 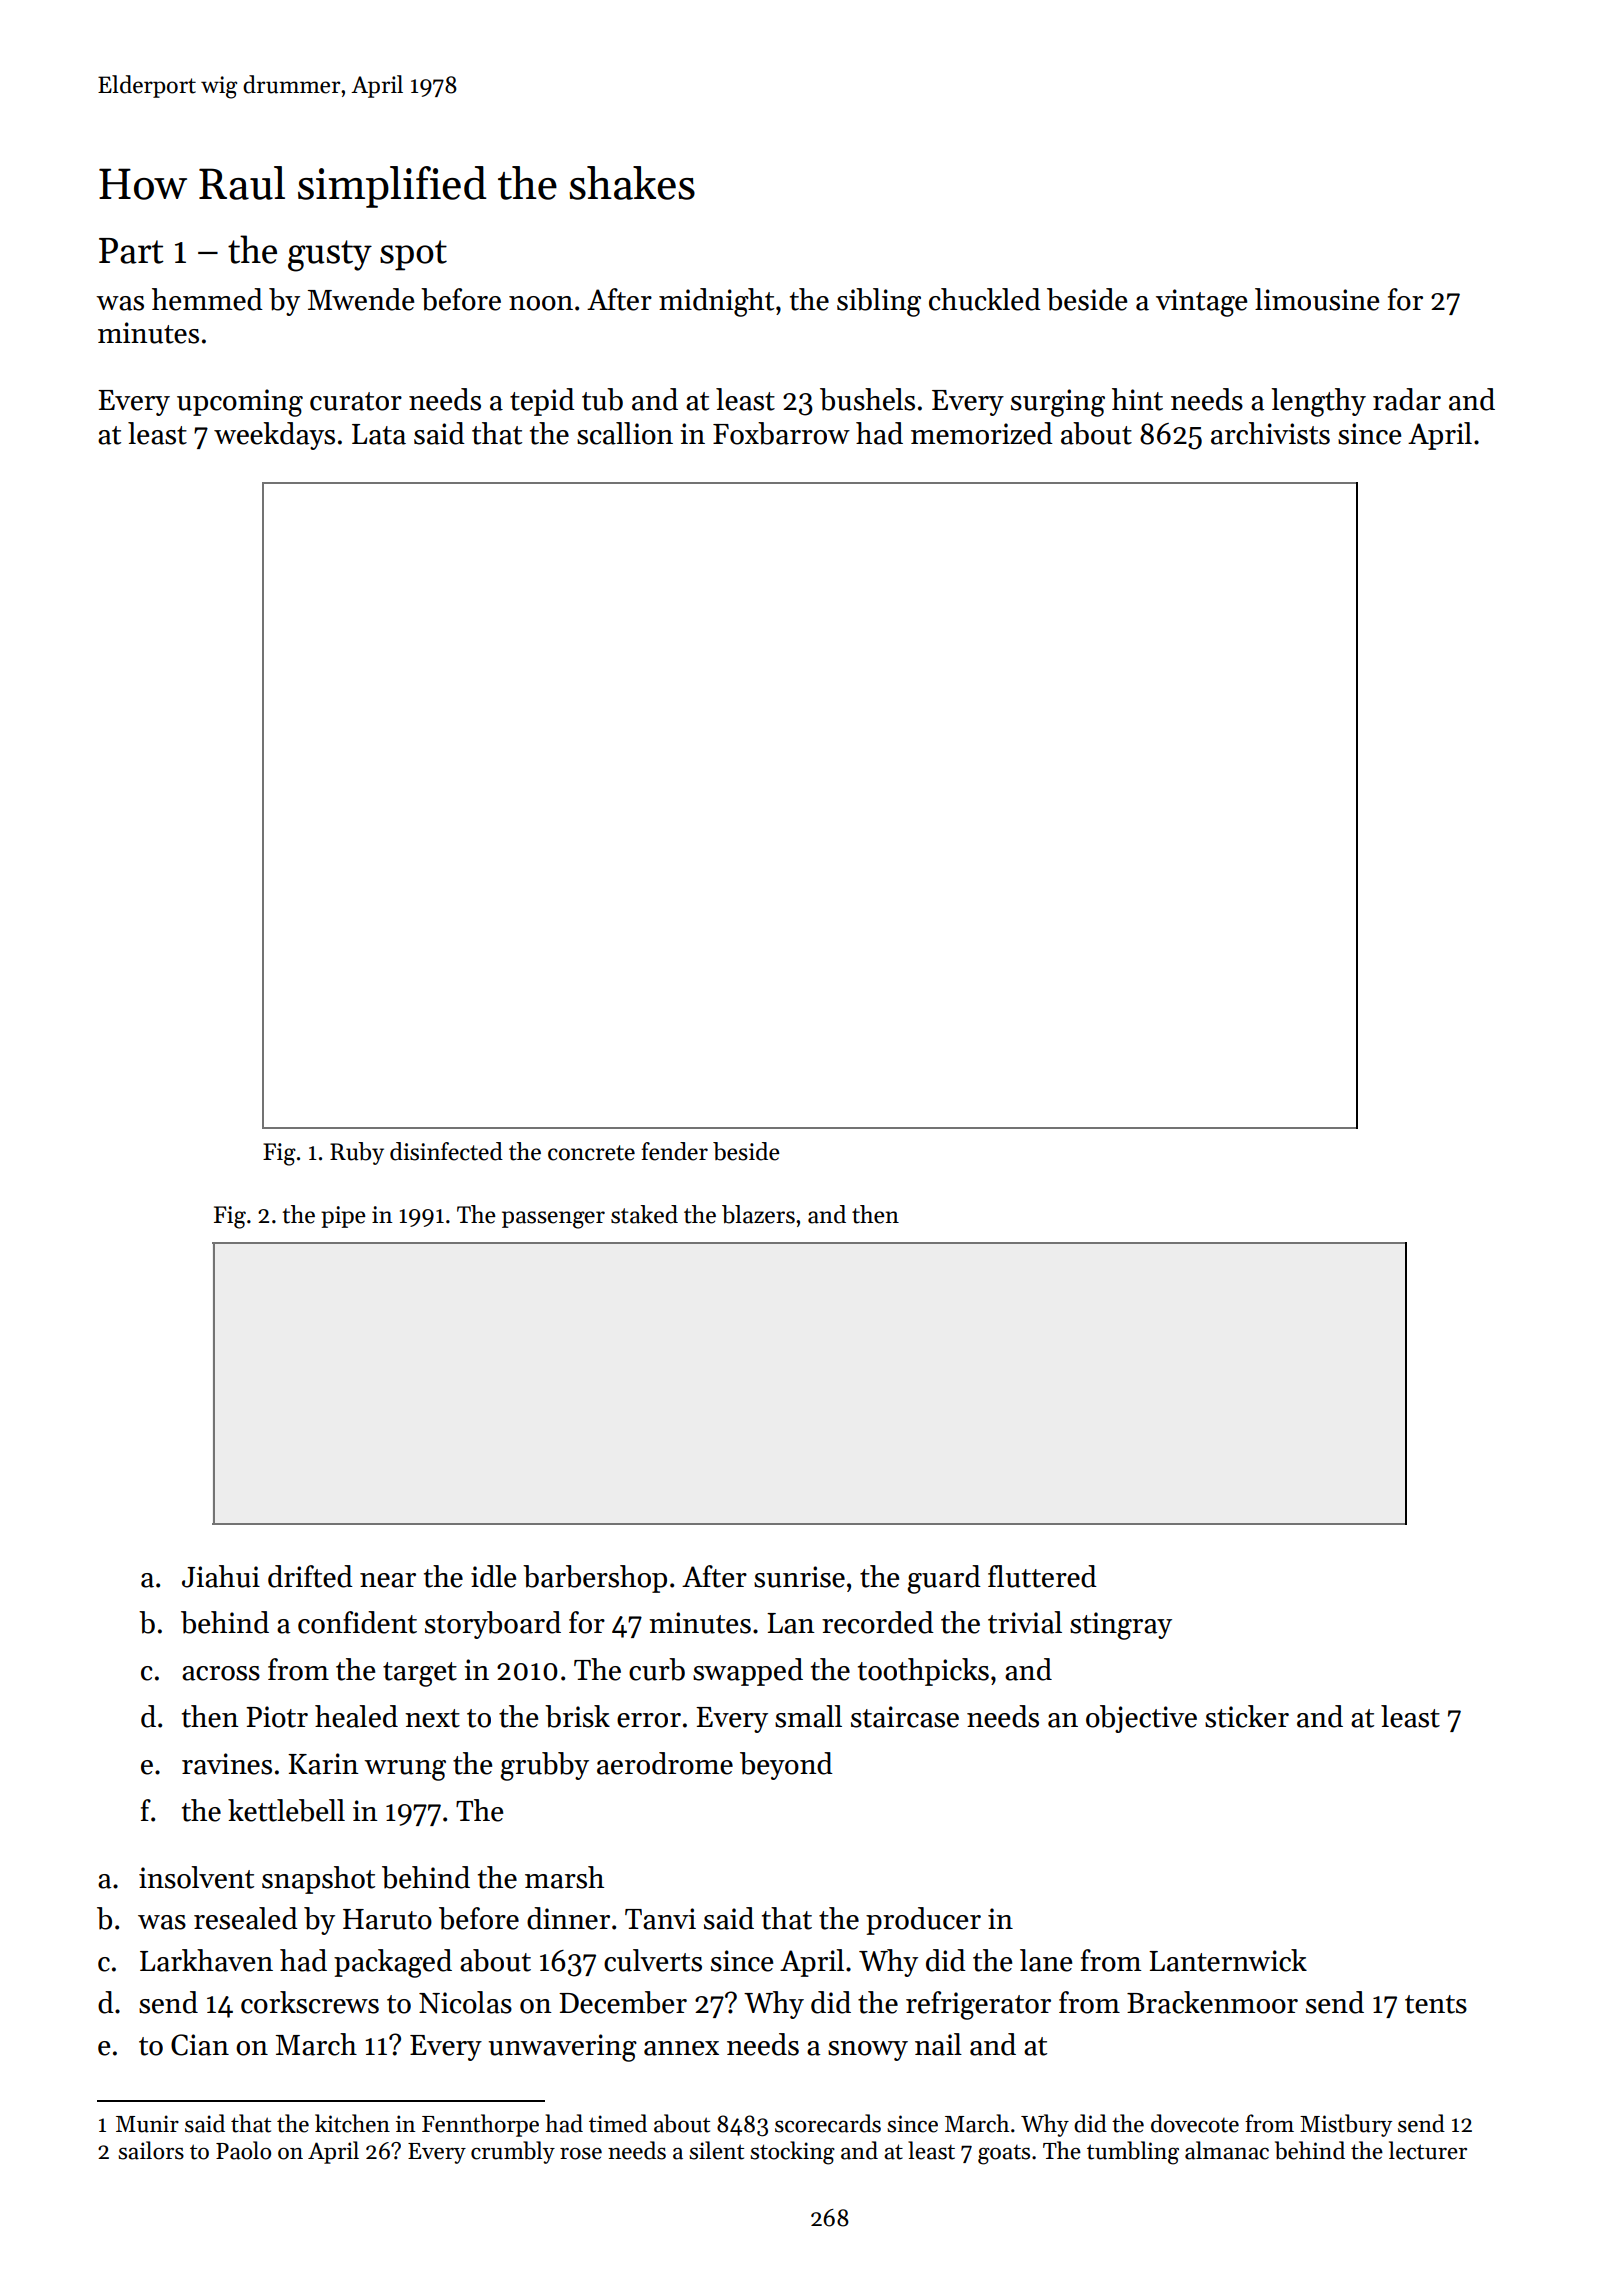 What do you see at coordinates (758, 1214) in the image?
I see `blazers` at bounding box center [758, 1214].
